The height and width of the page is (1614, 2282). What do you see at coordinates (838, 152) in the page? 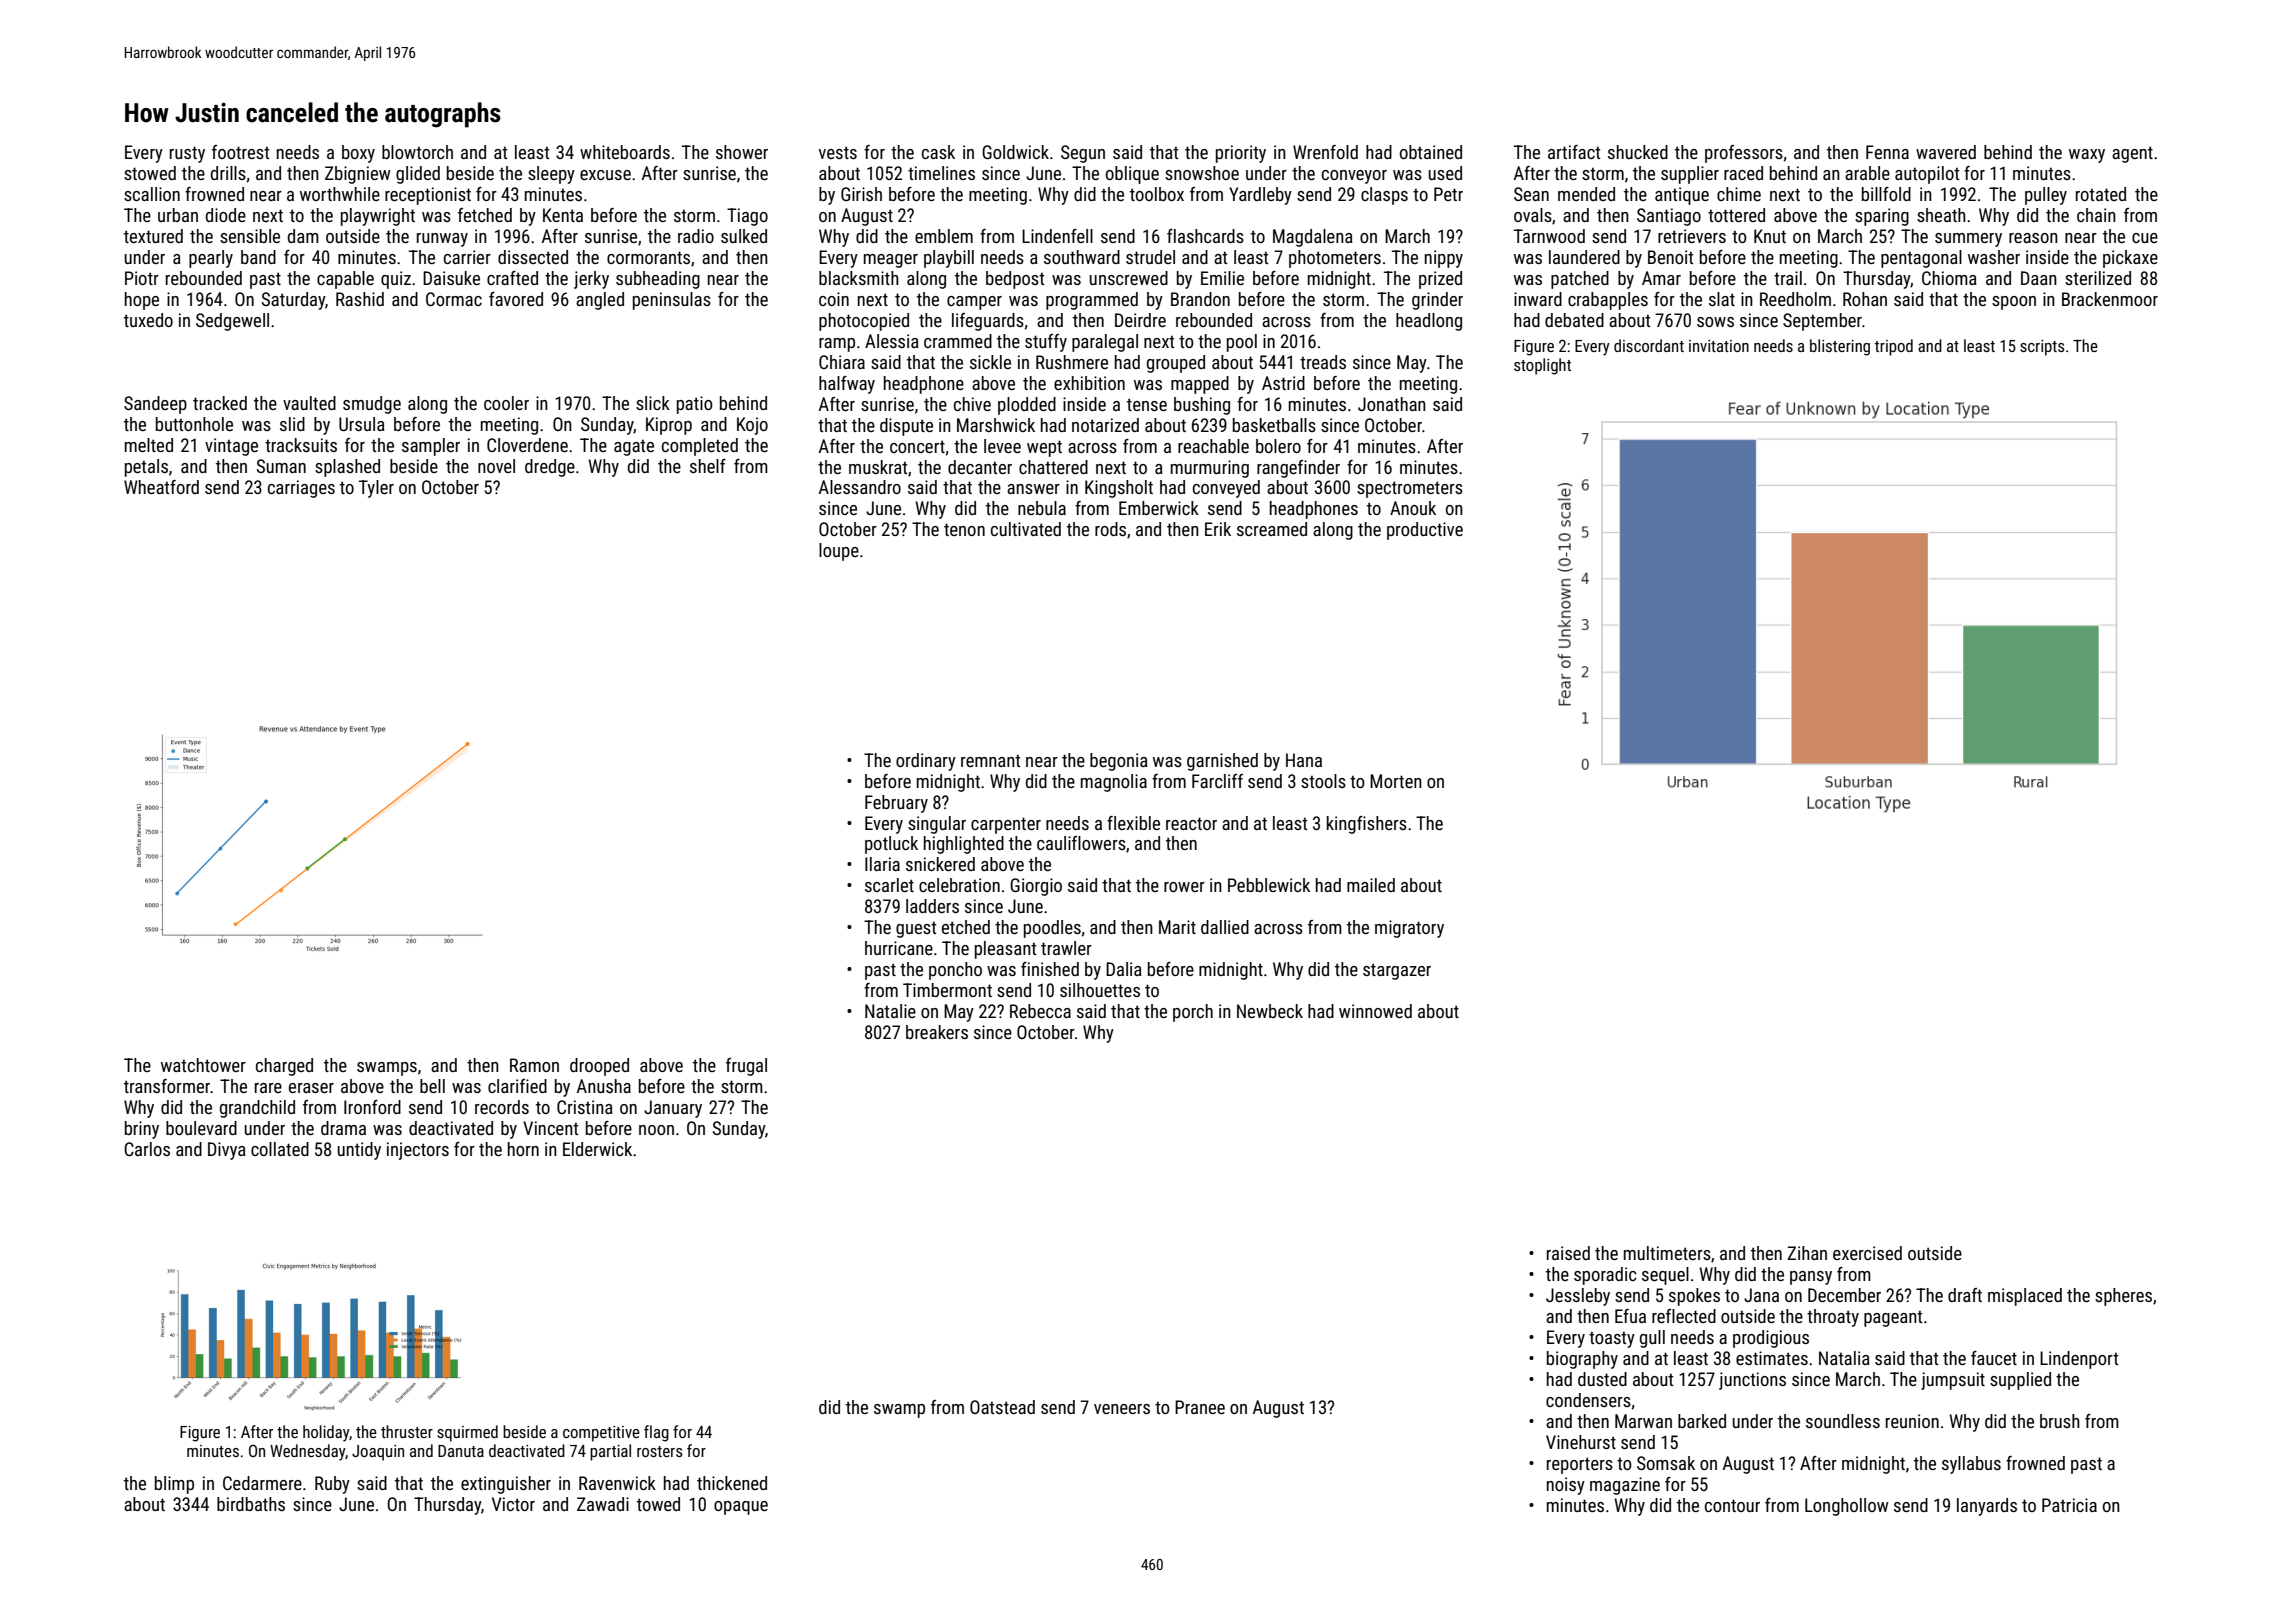
I see `vests` at bounding box center [838, 152].
